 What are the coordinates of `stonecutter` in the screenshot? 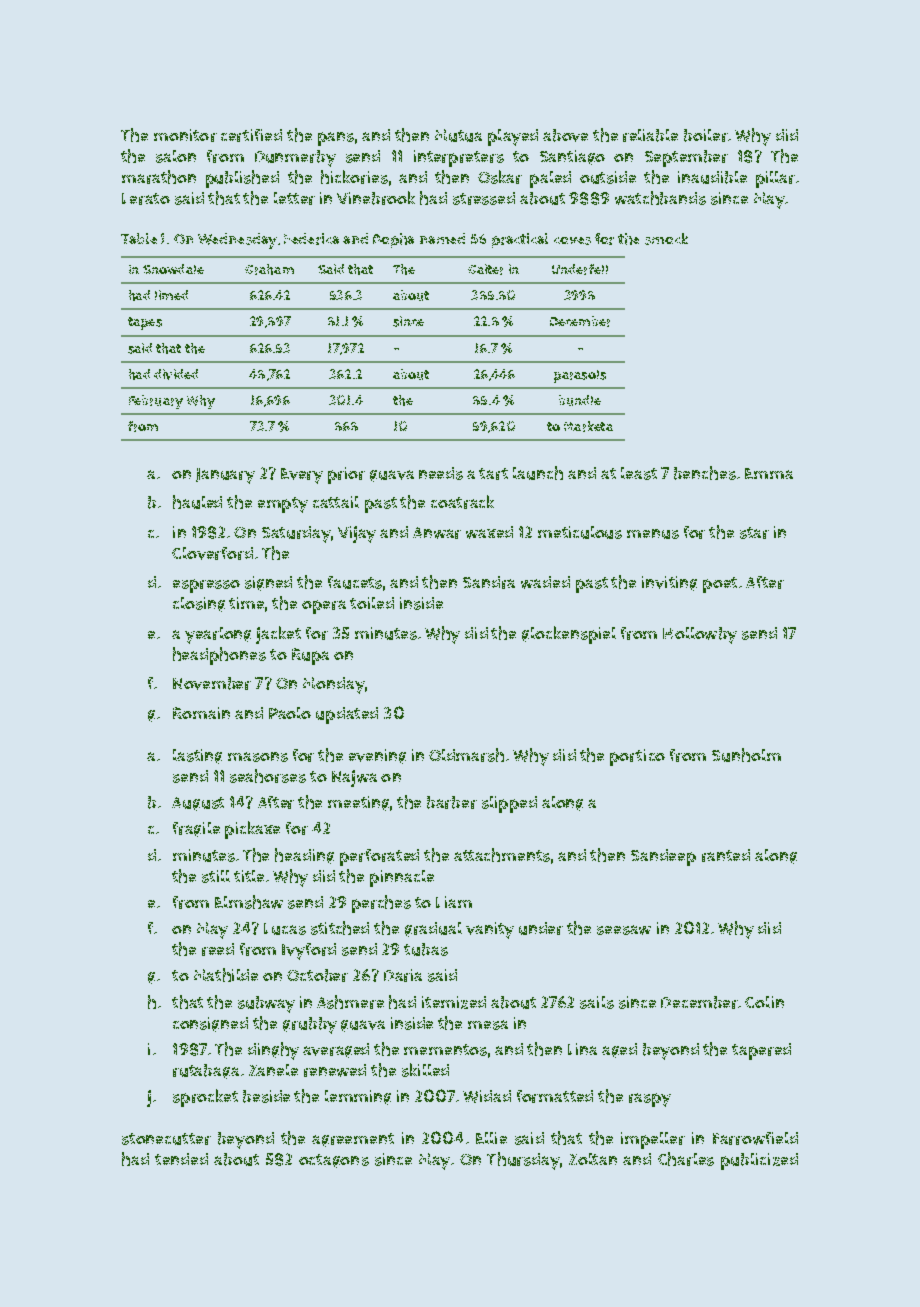 It's located at (166, 1139).
